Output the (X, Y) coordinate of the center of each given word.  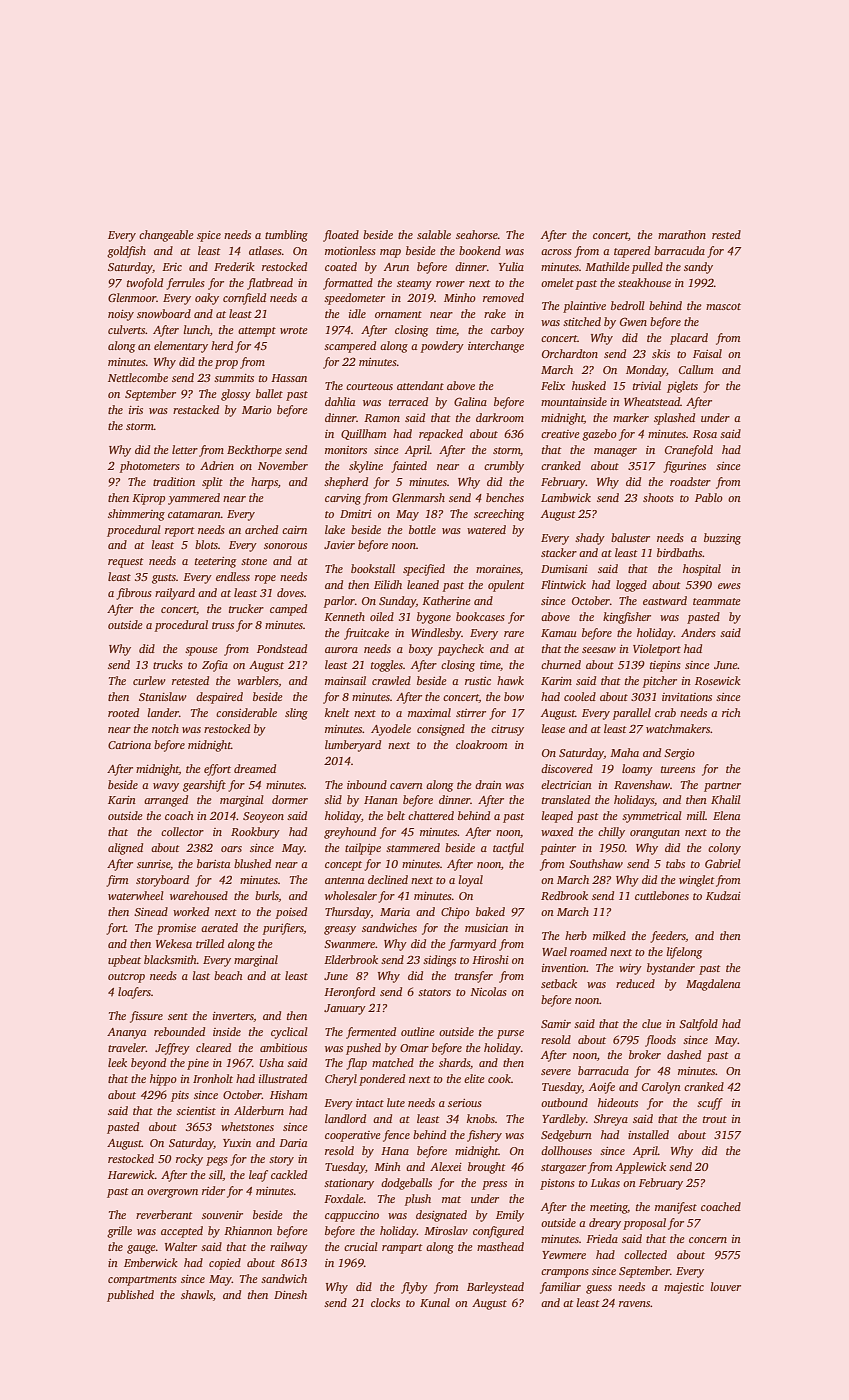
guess (599, 1289)
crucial (361, 1246)
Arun (396, 267)
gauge (141, 1249)
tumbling (286, 236)
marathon (682, 234)
